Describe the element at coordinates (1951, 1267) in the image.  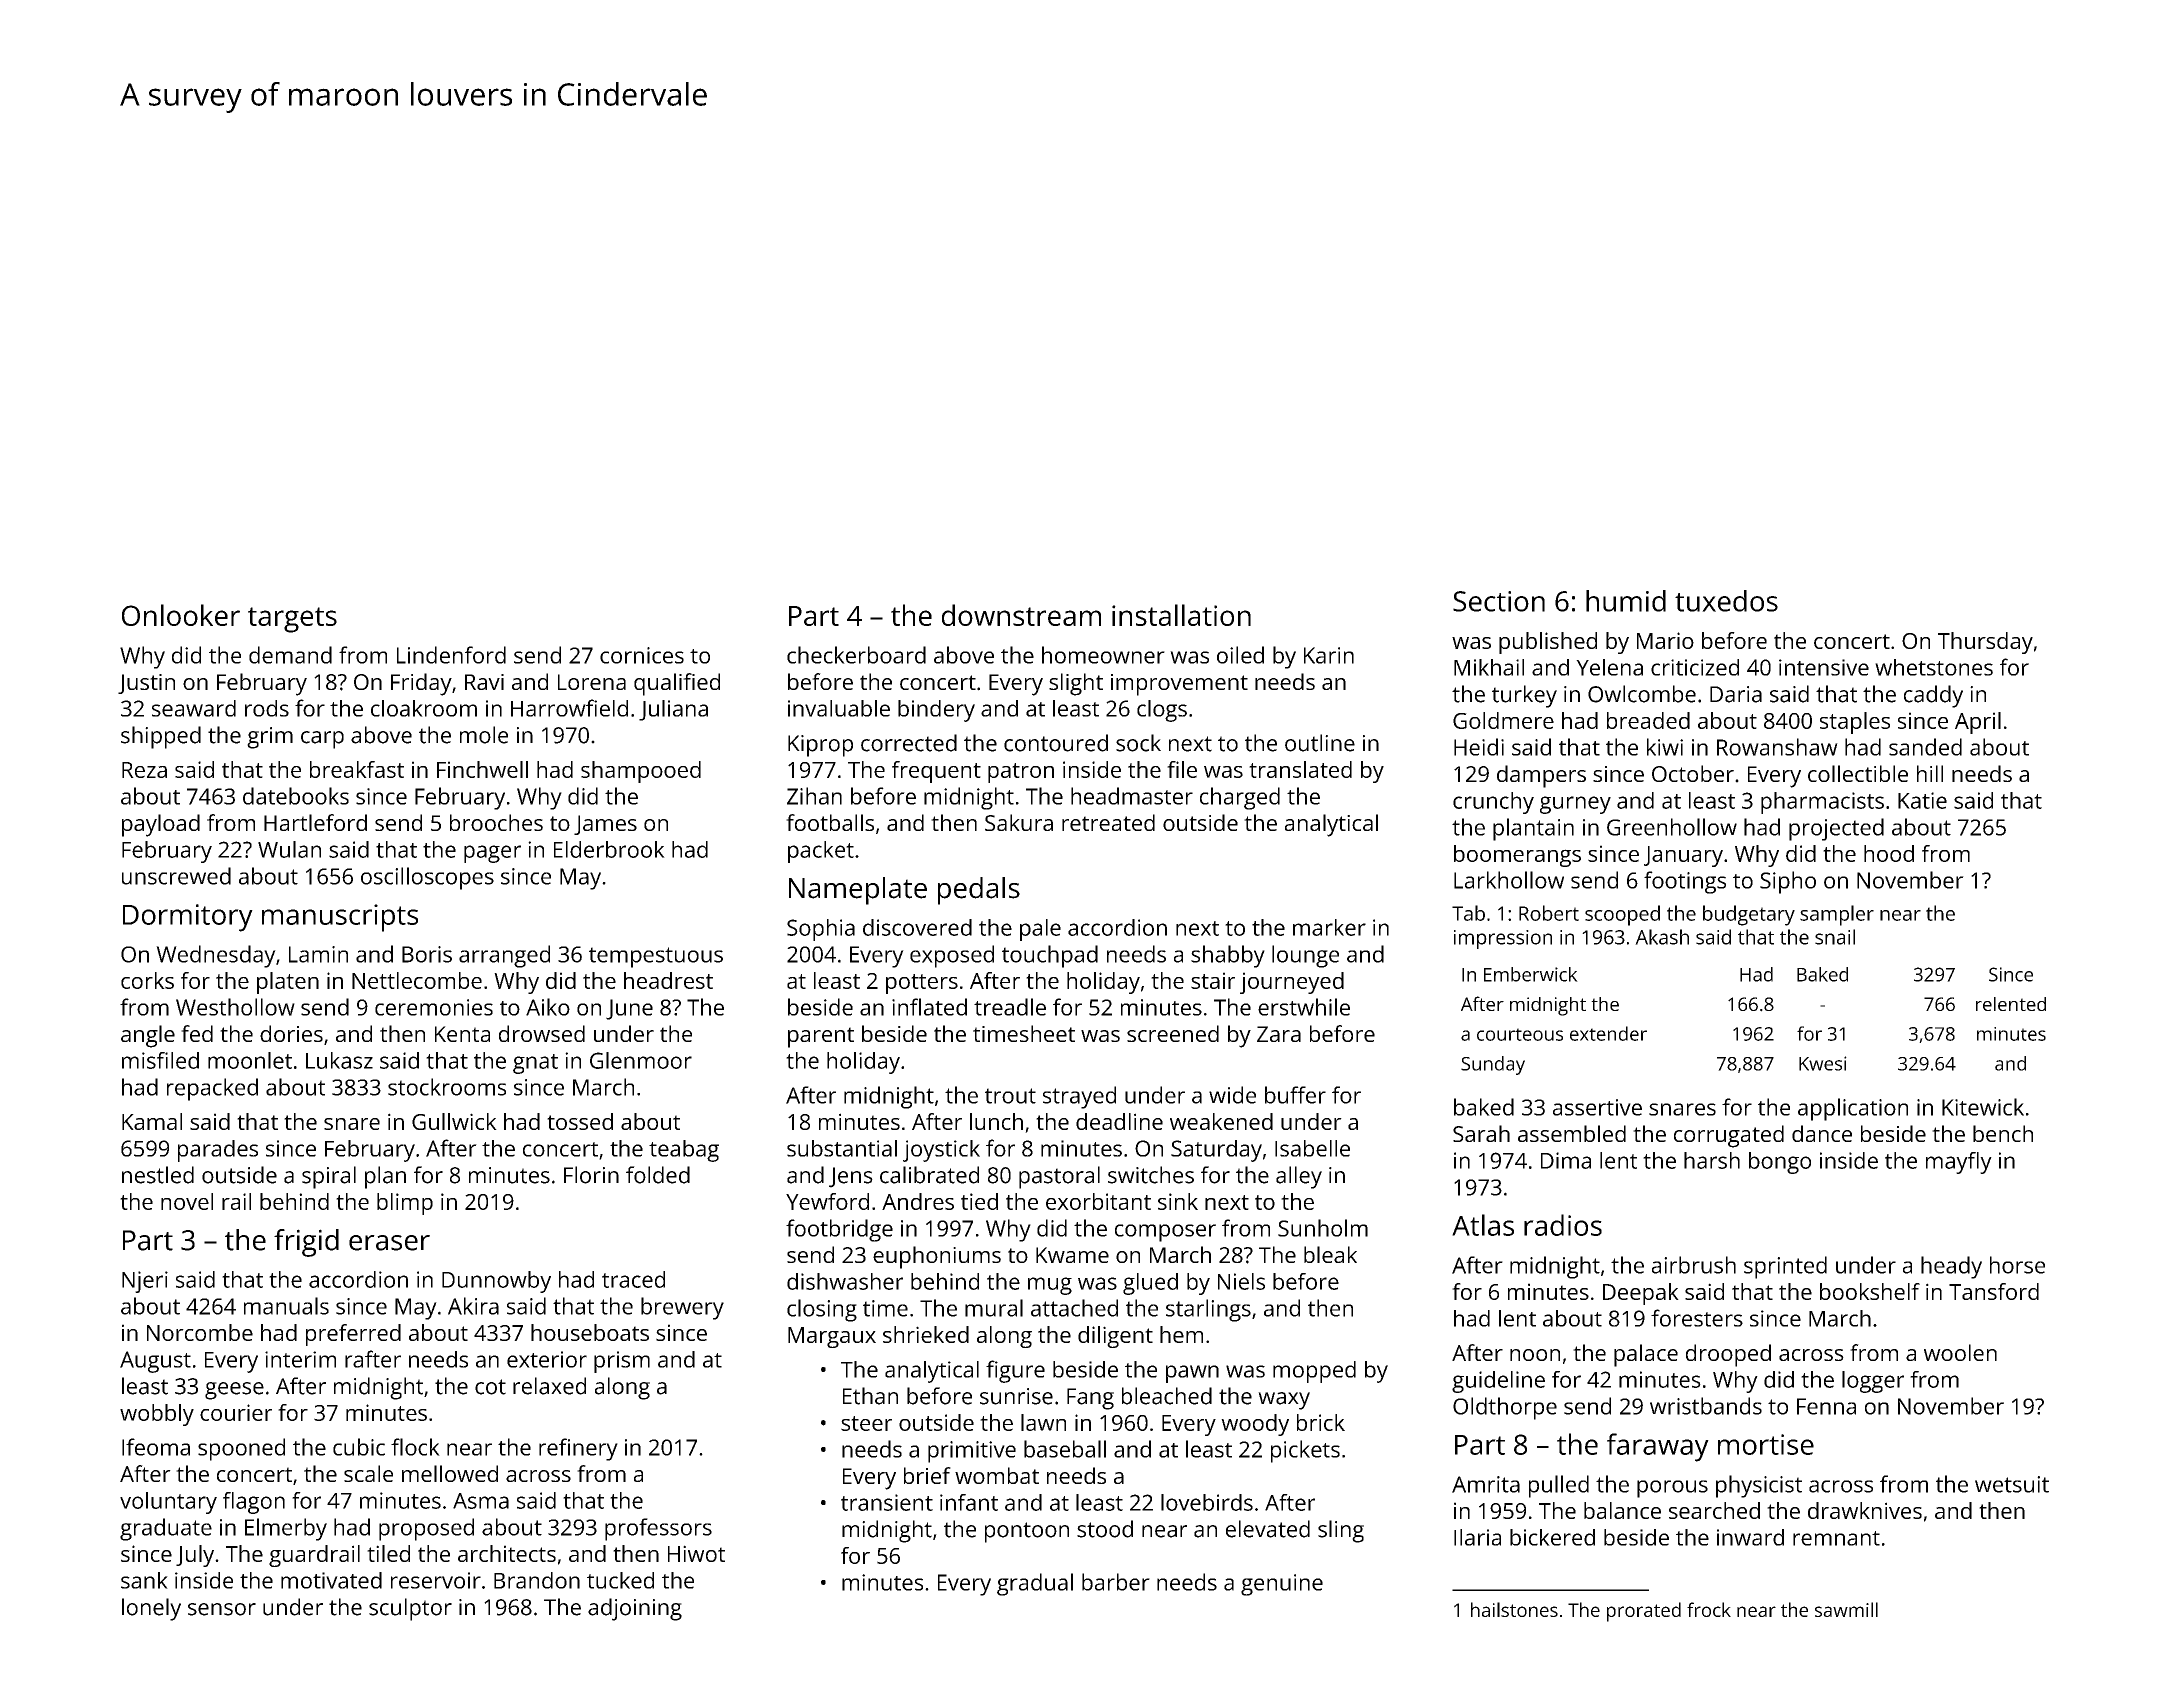
I see `heady` at that location.
